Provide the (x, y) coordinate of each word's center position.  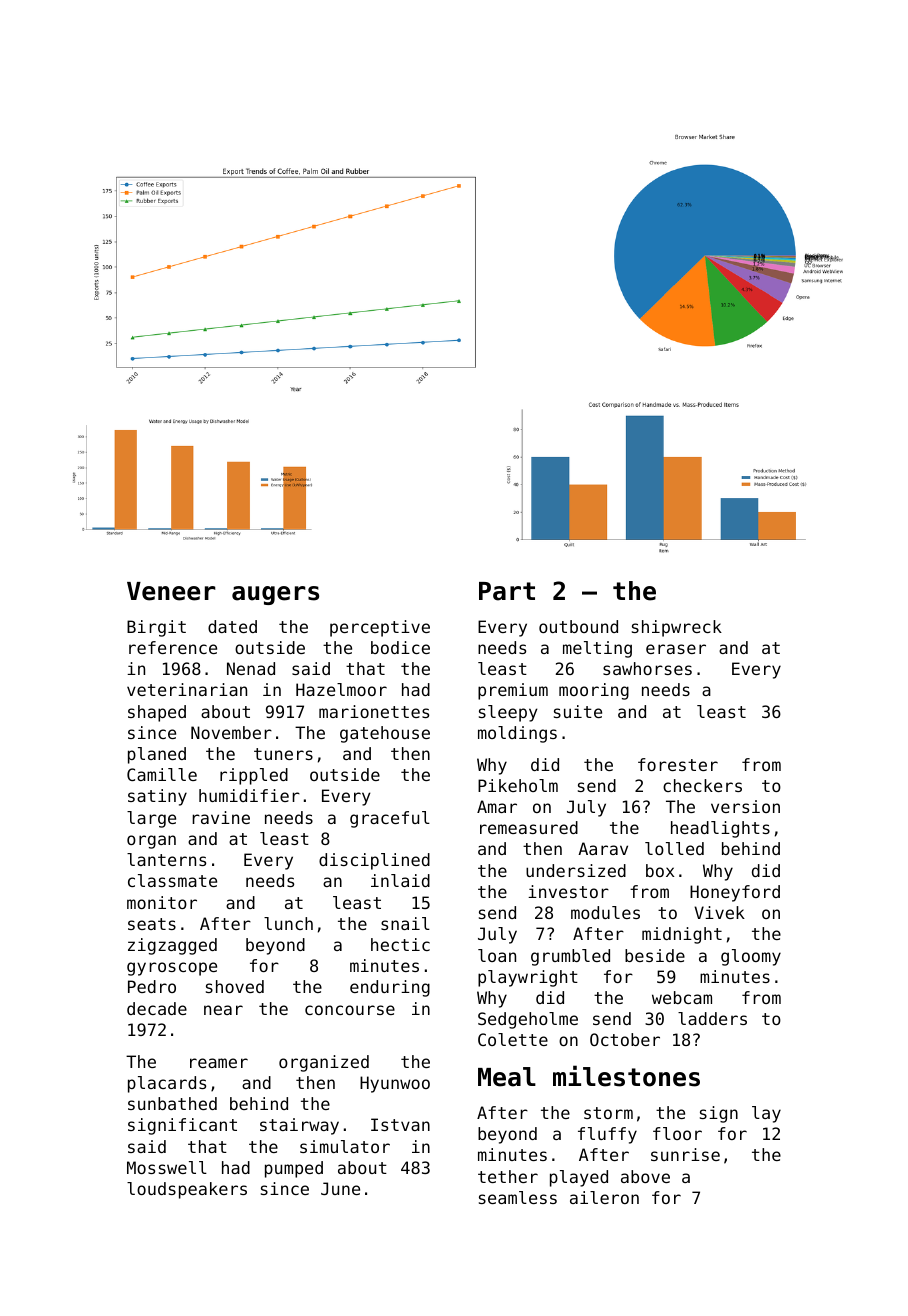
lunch (288, 923)
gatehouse (385, 734)
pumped (294, 1169)
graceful (390, 819)
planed (157, 755)
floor (677, 1133)
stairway (299, 1126)
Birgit (156, 628)
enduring (390, 988)
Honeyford (735, 893)
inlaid (400, 880)
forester (678, 764)
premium (513, 691)
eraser (676, 649)
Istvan (400, 1124)
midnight (682, 935)
